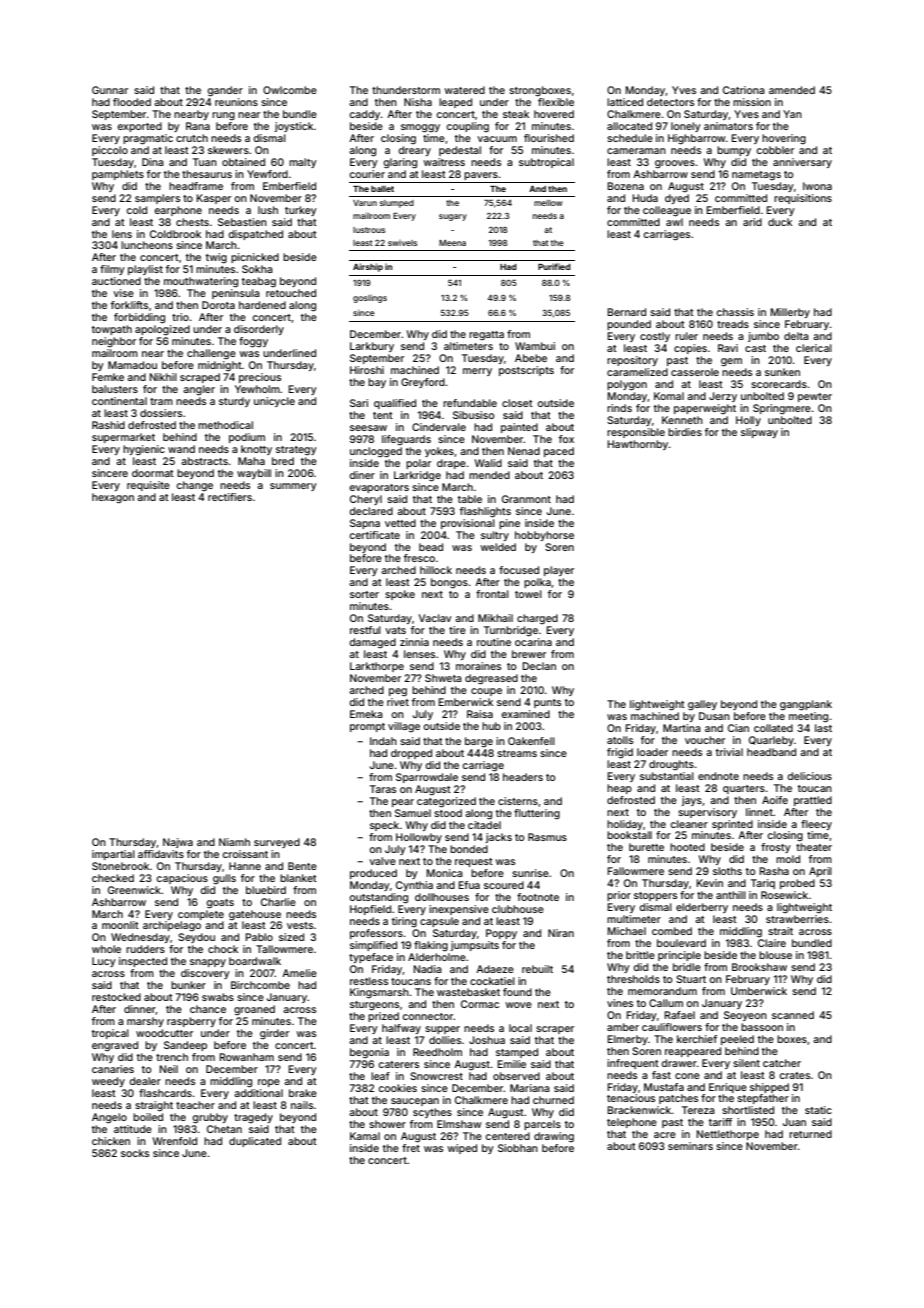 Image resolution: width=924 pixels, height=1308 pixels. I want to click on Nisha, so click(418, 102).
